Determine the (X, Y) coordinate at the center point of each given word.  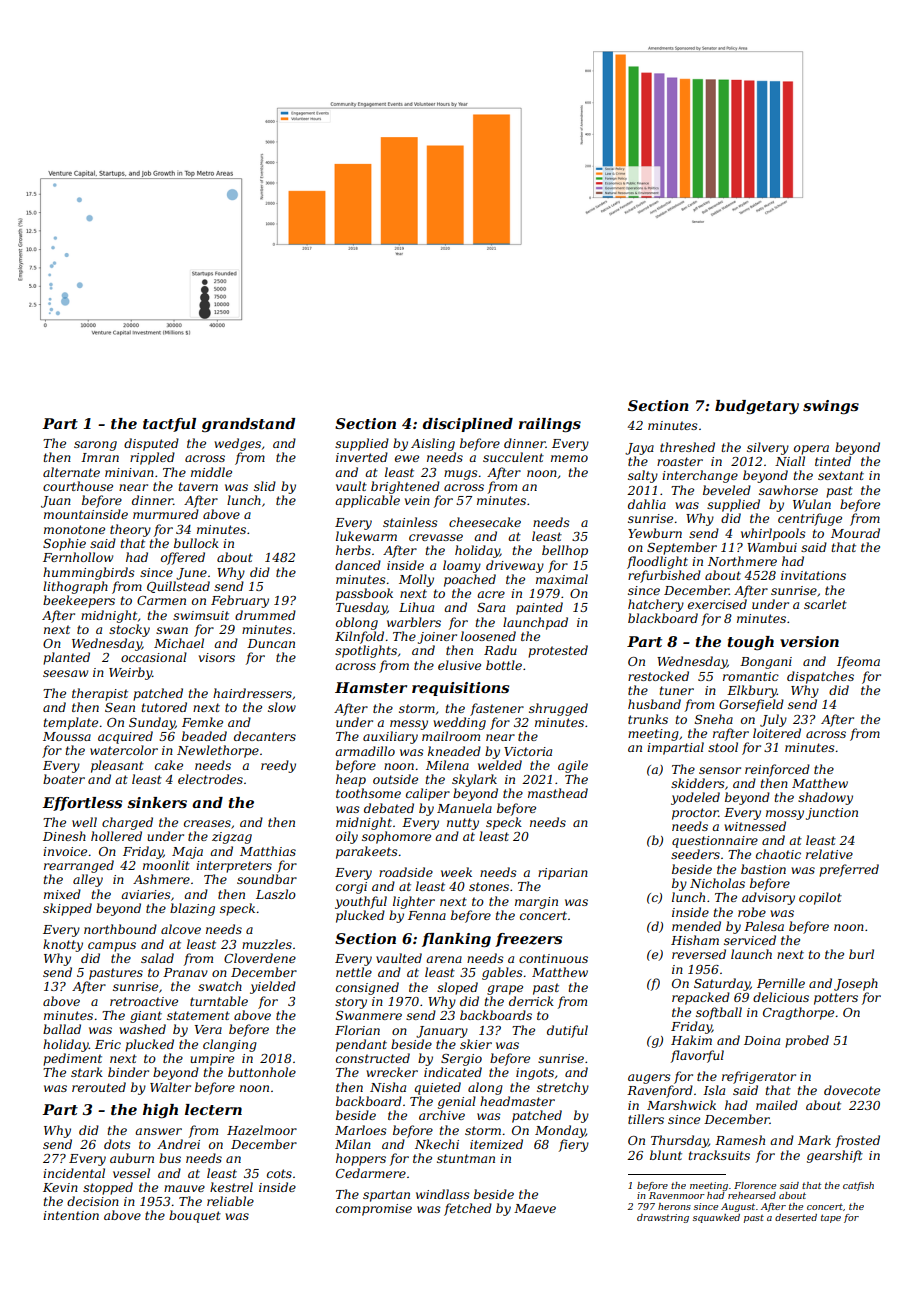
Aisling (433, 444)
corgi (351, 888)
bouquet (195, 1216)
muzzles (267, 944)
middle (211, 472)
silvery (768, 448)
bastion (763, 869)
